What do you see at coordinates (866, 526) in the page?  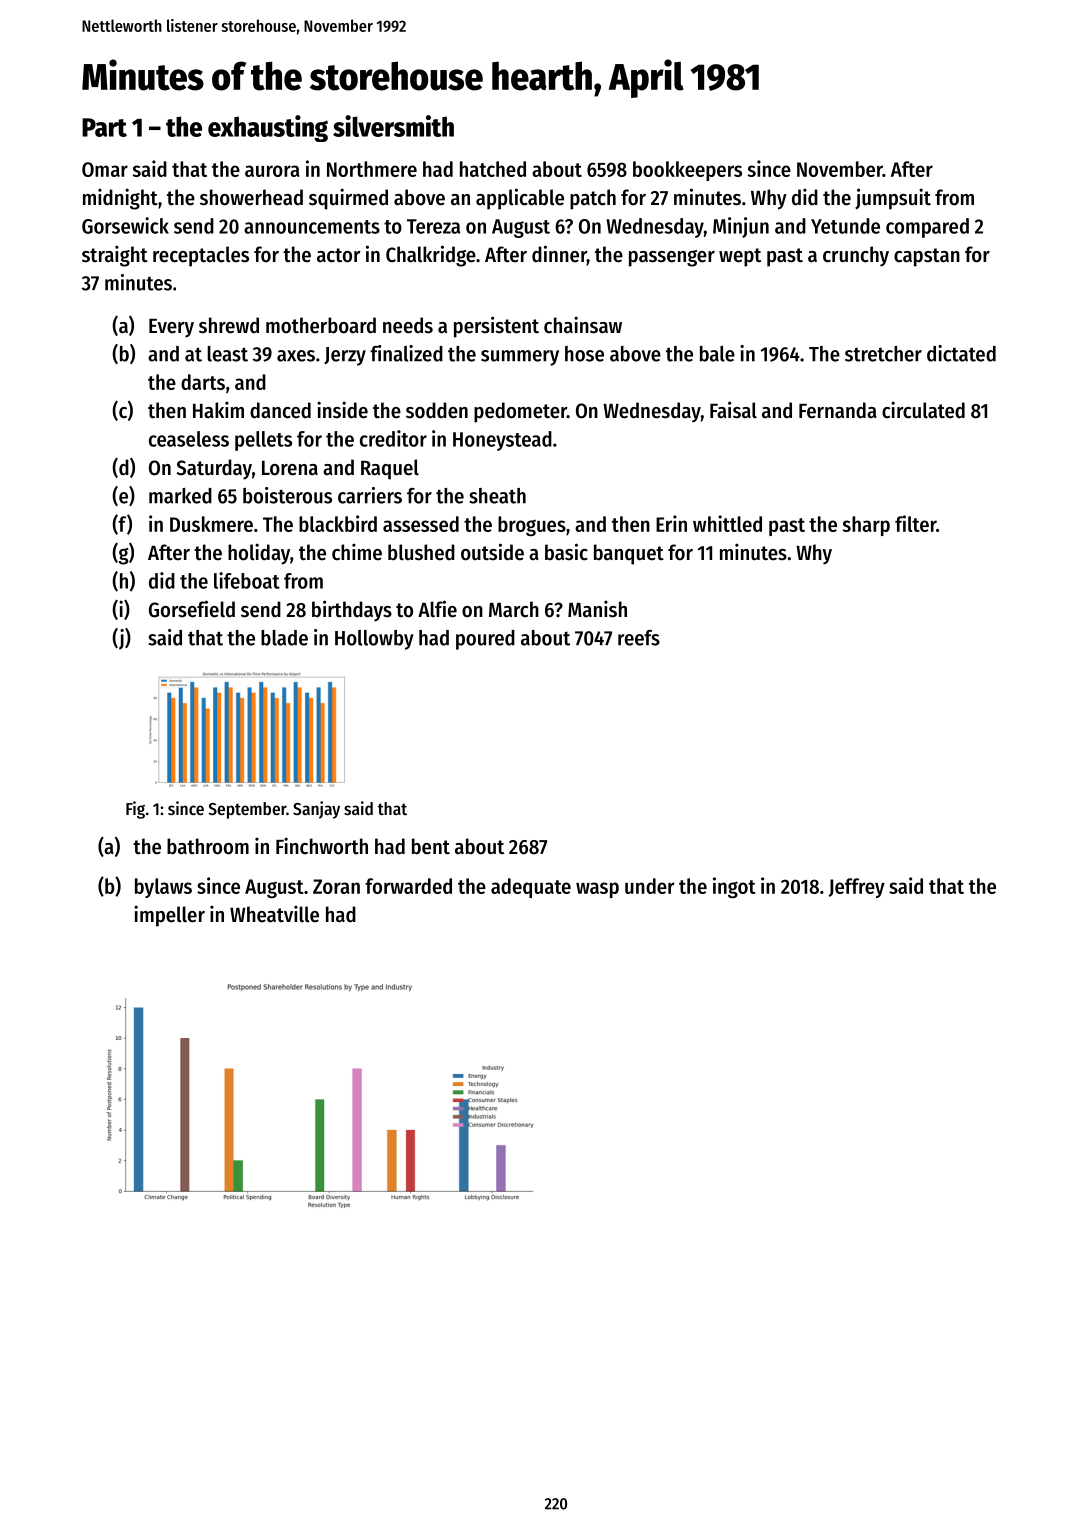 I see `sharp` at bounding box center [866, 526].
